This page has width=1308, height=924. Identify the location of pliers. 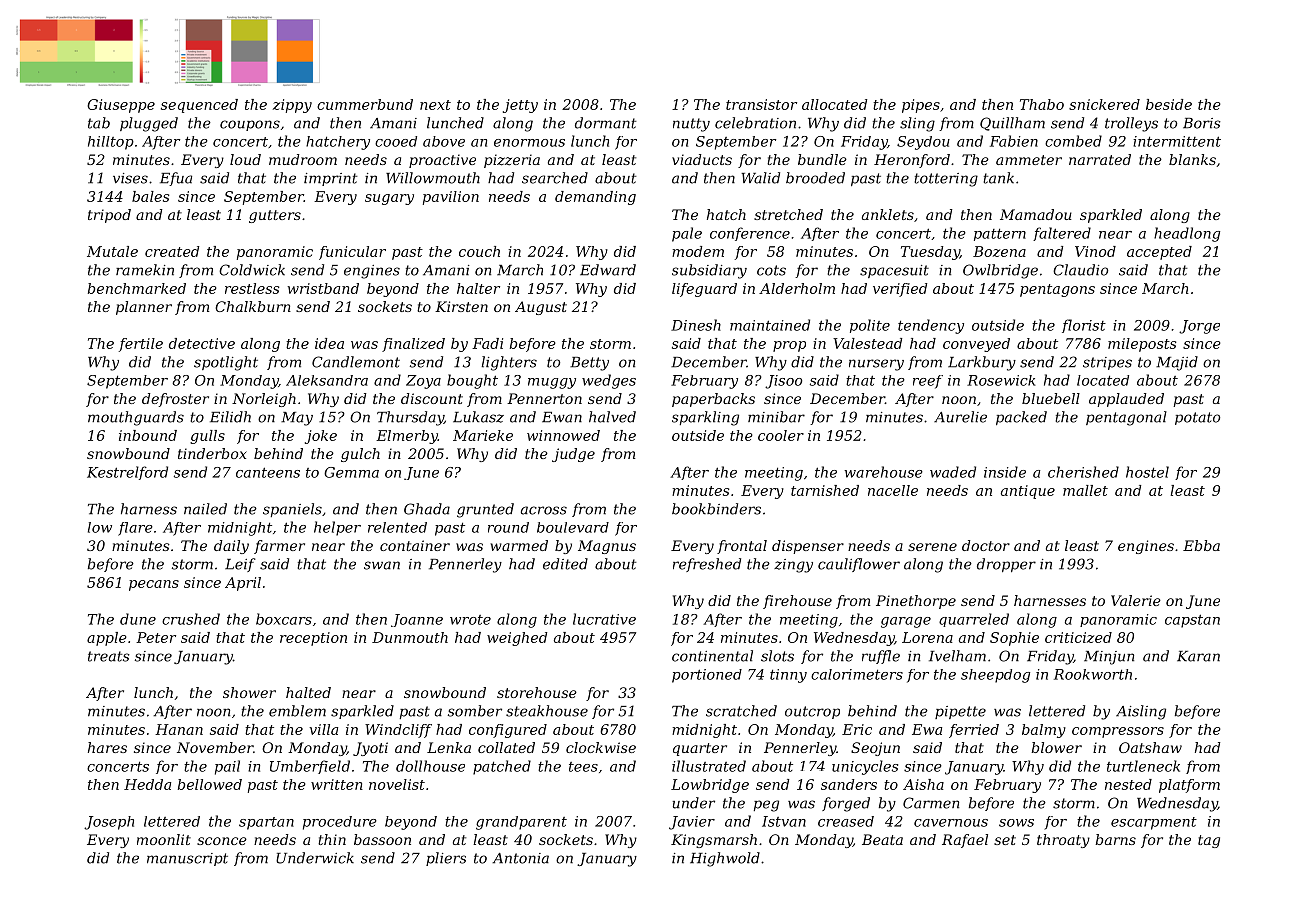
(446, 859).
